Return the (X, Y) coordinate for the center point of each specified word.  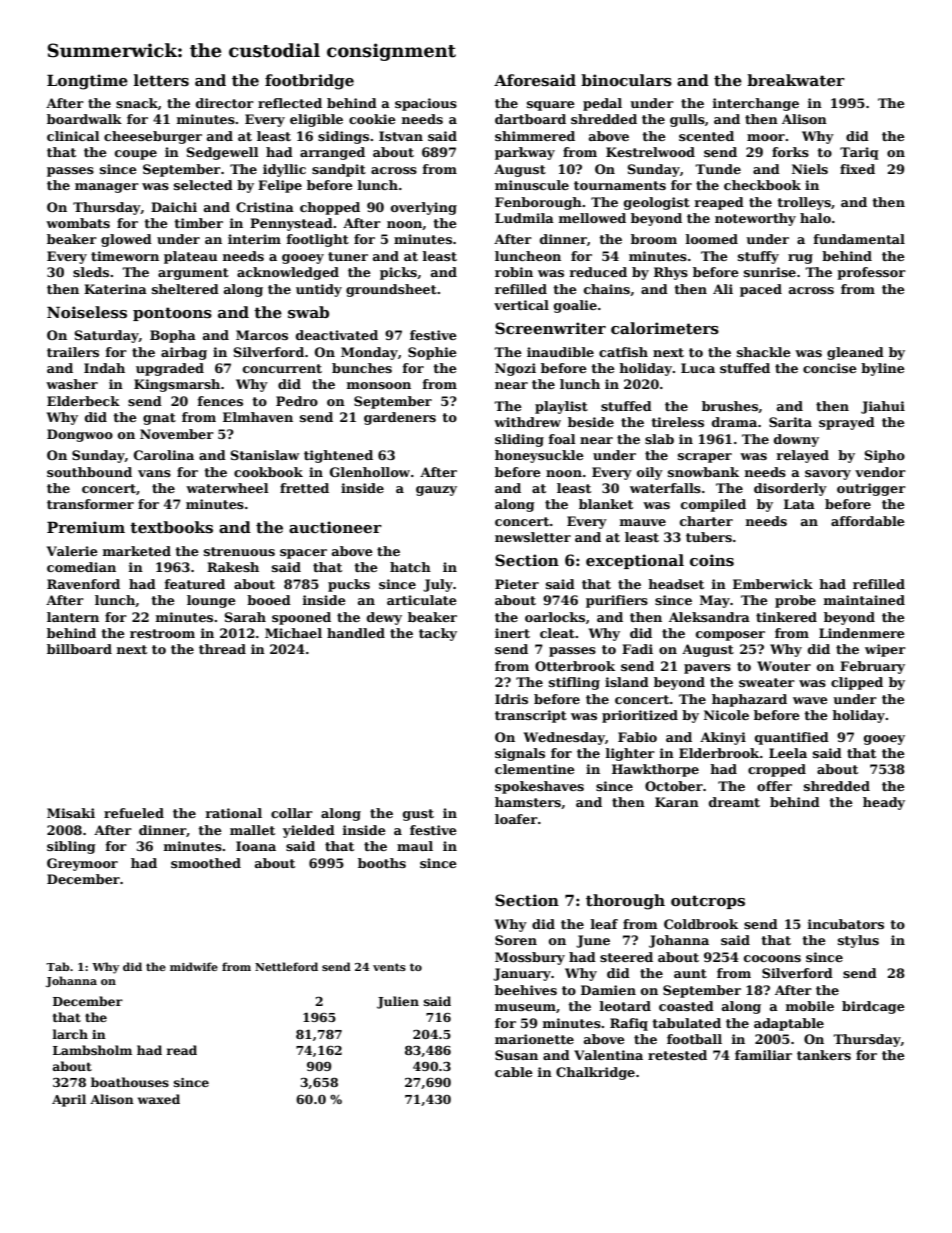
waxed (159, 1099)
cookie (372, 119)
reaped (719, 203)
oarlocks (555, 617)
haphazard (749, 700)
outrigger (871, 489)
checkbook (762, 185)
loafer (516, 819)
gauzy (436, 491)
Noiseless (87, 312)
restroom (162, 633)
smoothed (206, 863)
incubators (846, 924)
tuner (348, 256)
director (225, 103)
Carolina (164, 455)
